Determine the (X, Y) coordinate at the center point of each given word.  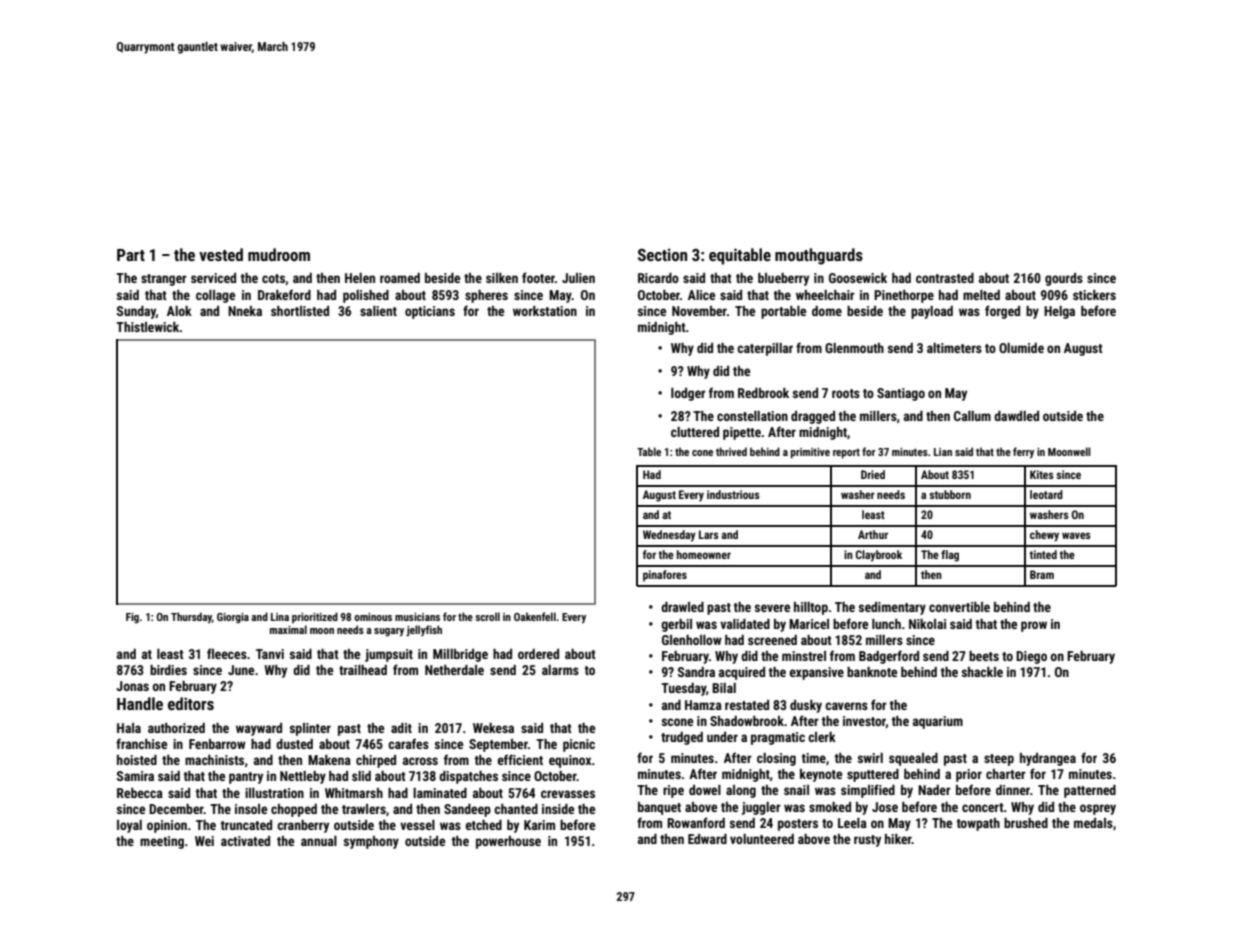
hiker (898, 839)
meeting (162, 842)
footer (538, 277)
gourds (1064, 279)
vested (221, 254)
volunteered (762, 839)
